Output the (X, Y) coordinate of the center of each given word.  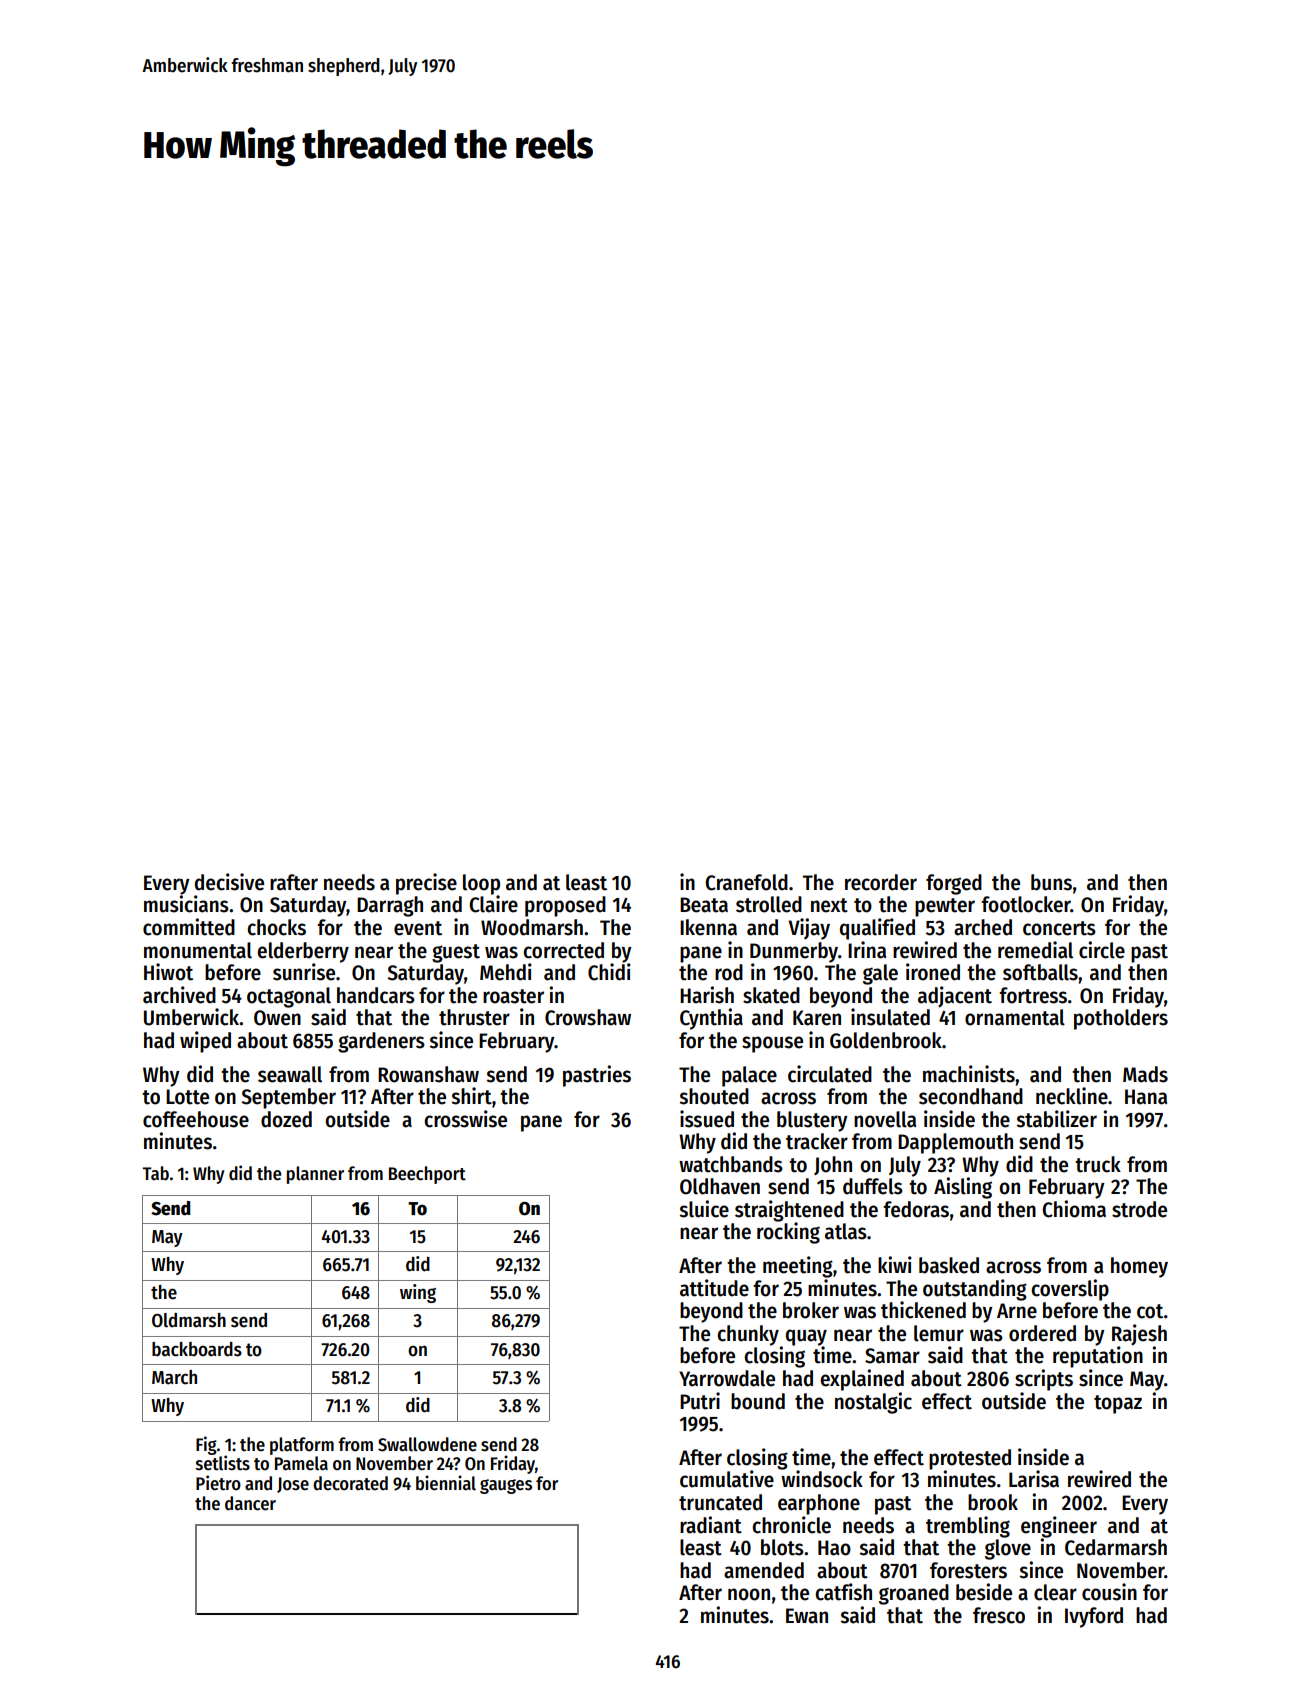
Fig (206, 1445)
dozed (286, 1119)
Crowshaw (588, 1017)
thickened (923, 1310)
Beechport (427, 1175)
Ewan (807, 1616)
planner (315, 1175)
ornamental (1015, 1017)
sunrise (304, 972)
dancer (250, 1503)
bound (758, 1401)
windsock (822, 1479)
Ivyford (1094, 1617)
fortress (1033, 995)
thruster (474, 1017)
